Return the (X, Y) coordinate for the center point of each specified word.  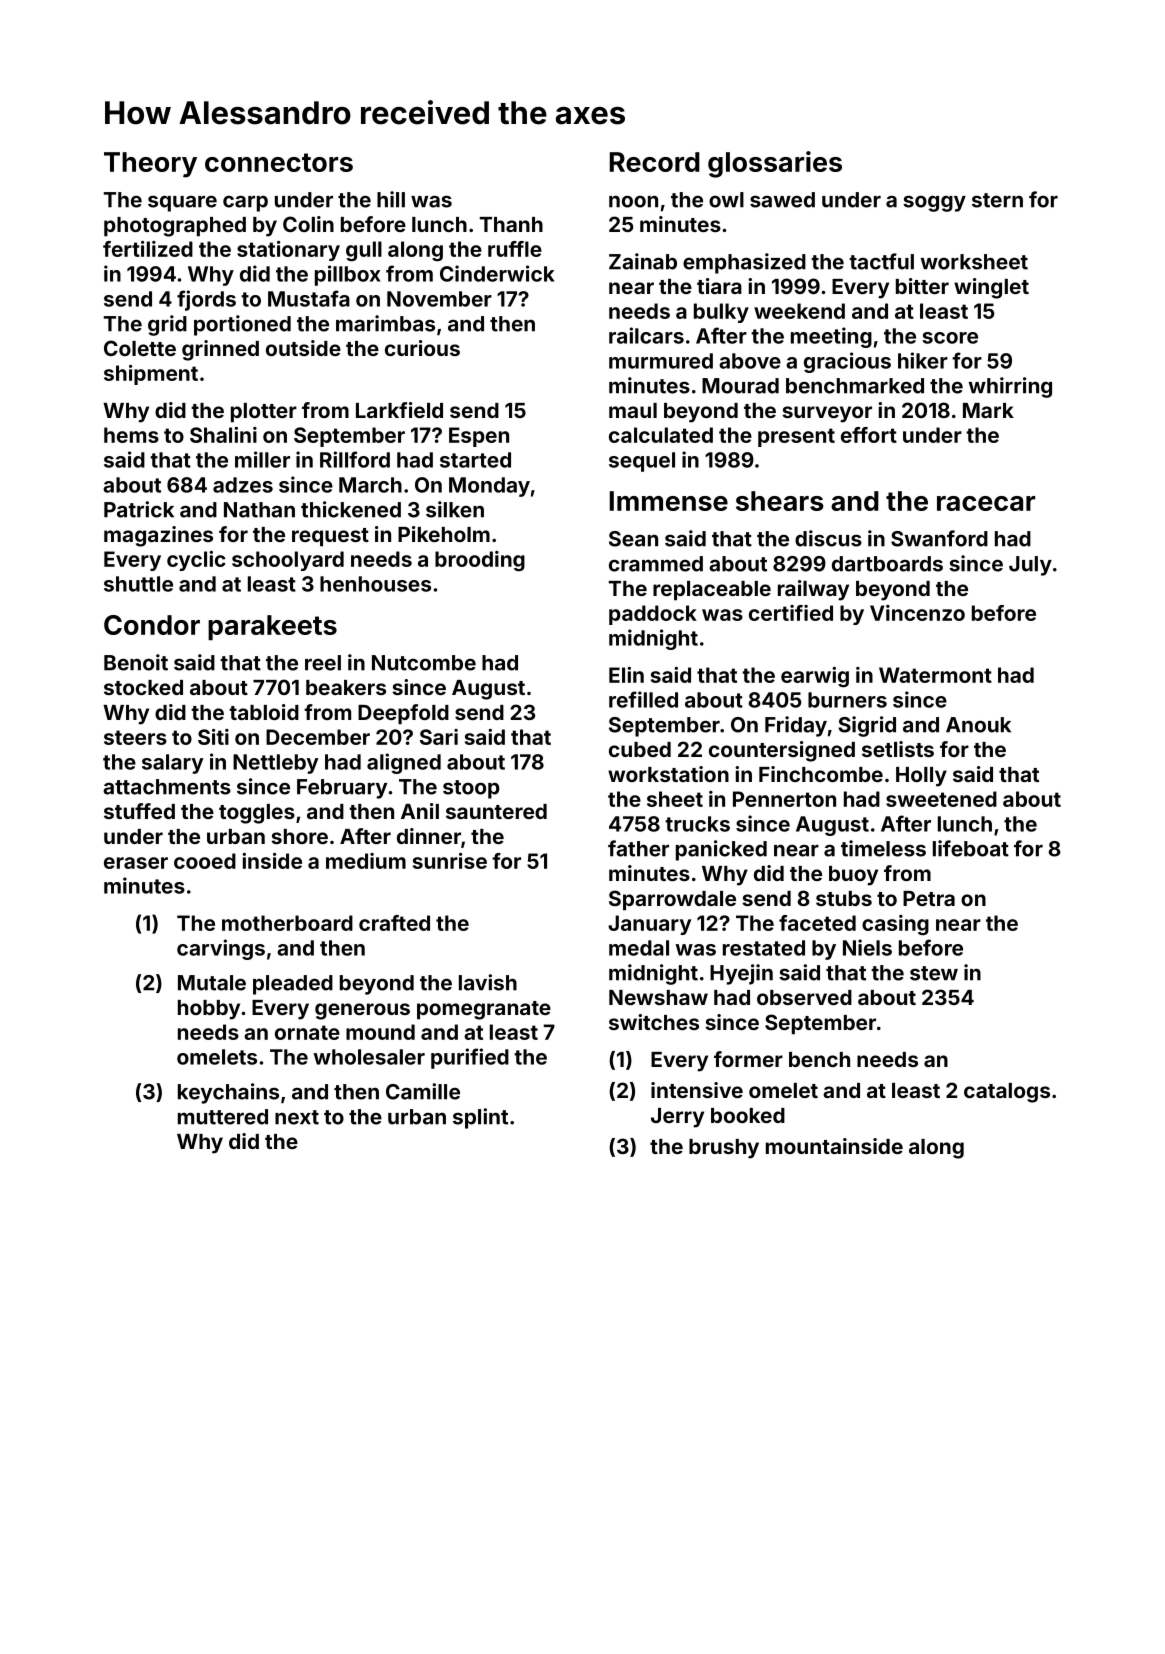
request (330, 537)
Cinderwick (497, 273)
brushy (724, 1149)
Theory (150, 165)
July (1030, 566)
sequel (642, 462)
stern (997, 200)
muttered (223, 1117)
